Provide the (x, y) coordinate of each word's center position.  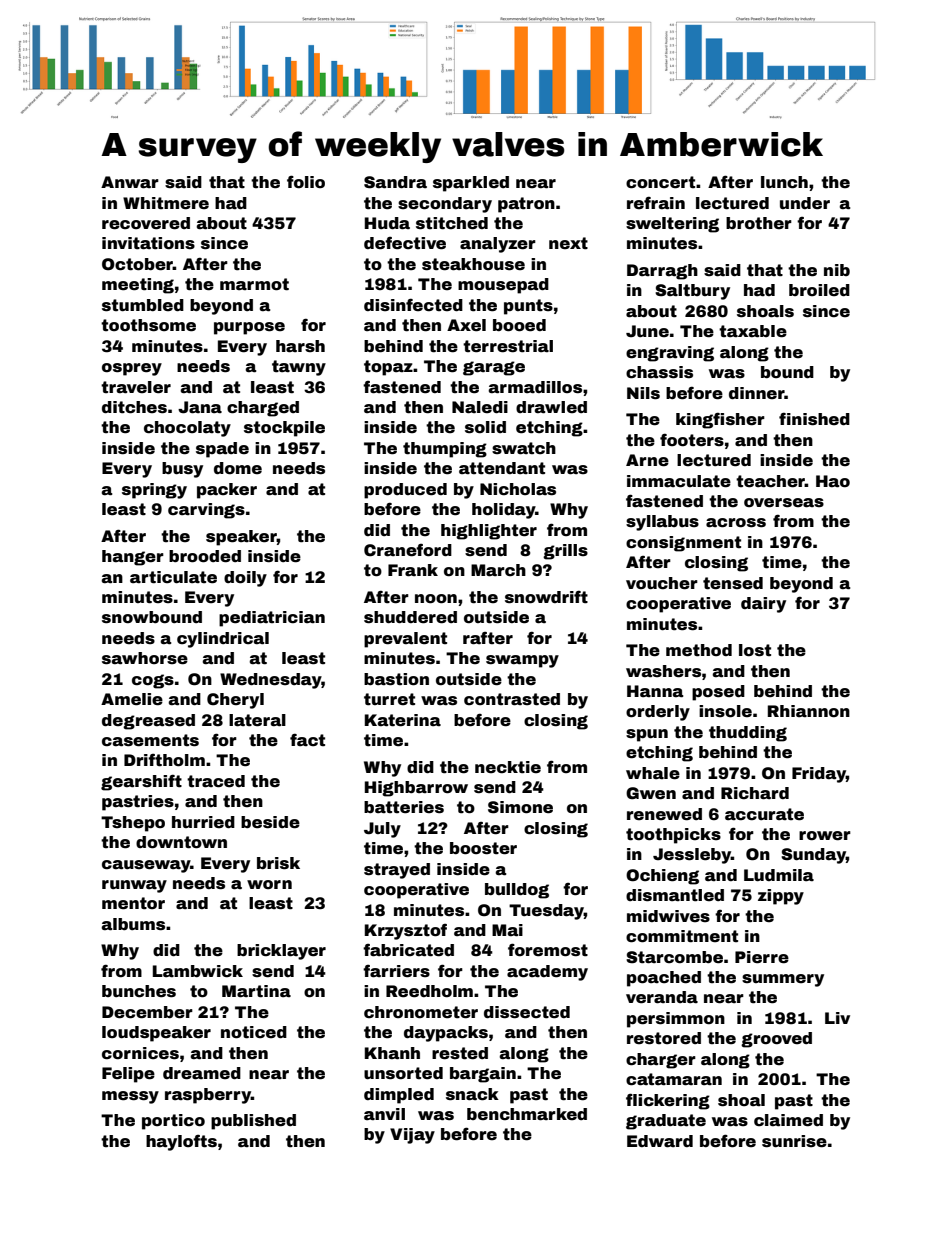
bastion (396, 679)
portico (173, 1122)
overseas (784, 503)
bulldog (517, 891)
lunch (784, 182)
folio (306, 182)
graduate (666, 1122)
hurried (203, 822)
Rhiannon (809, 711)
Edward (660, 1141)
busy (182, 470)
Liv (837, 1018)
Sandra (395, 182)
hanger (133, 558)
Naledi (480, 407)
